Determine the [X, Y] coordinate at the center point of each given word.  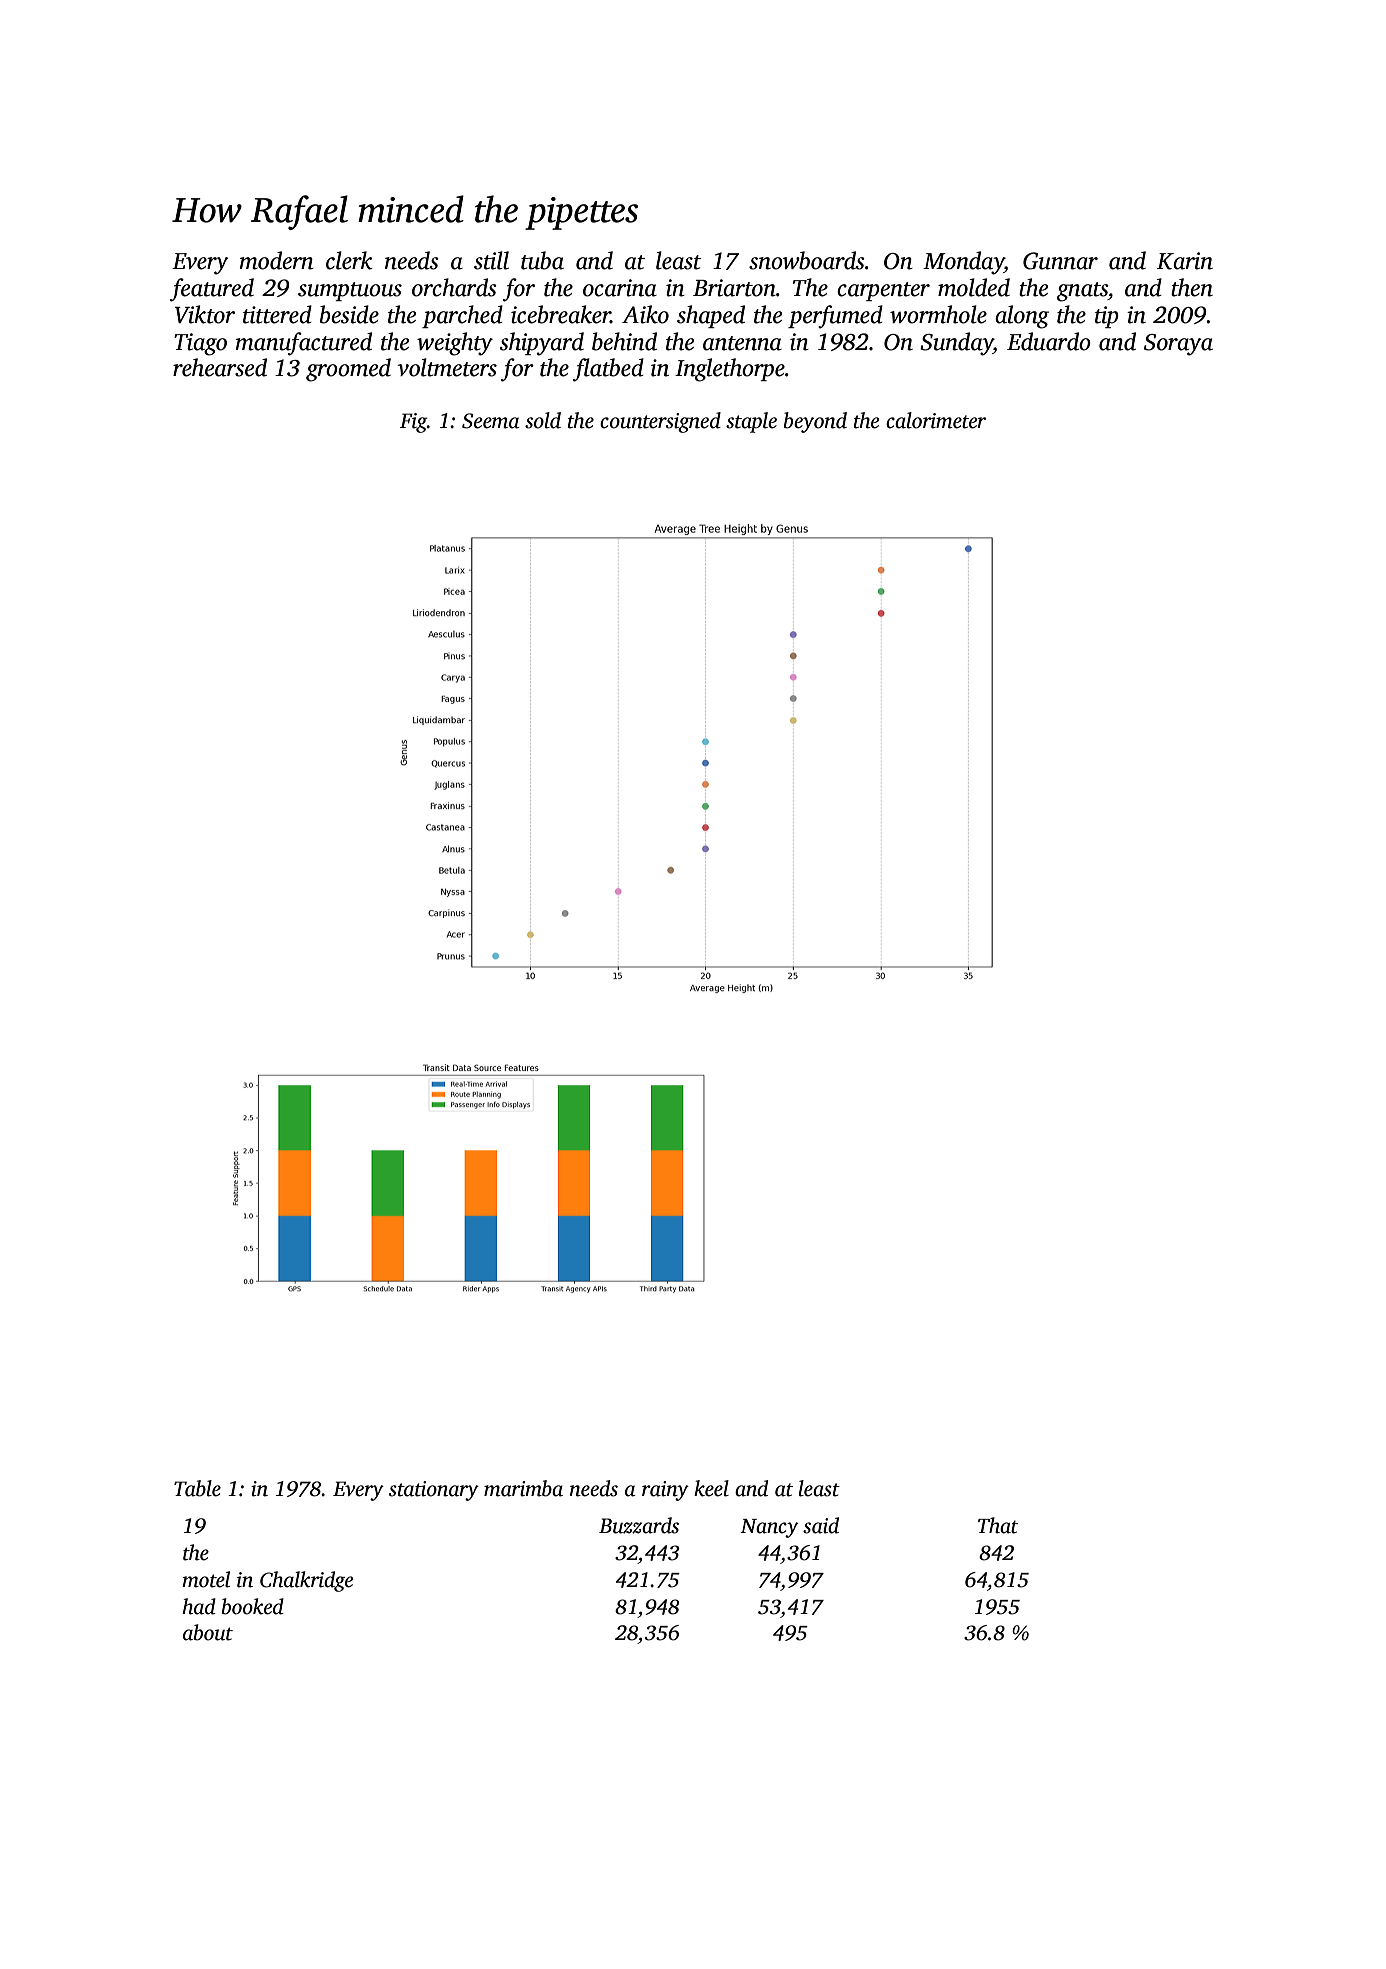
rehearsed [220, 367]
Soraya [1178, 345]
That [998, 1525]
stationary [434, 1491]
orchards [454, 287]
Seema [491, 421]
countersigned [660, 422]
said [821, 1525]
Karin [1185, 261]
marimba [523, 1488]
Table [197, 1488]
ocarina [620, 288]
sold [543, 420]
